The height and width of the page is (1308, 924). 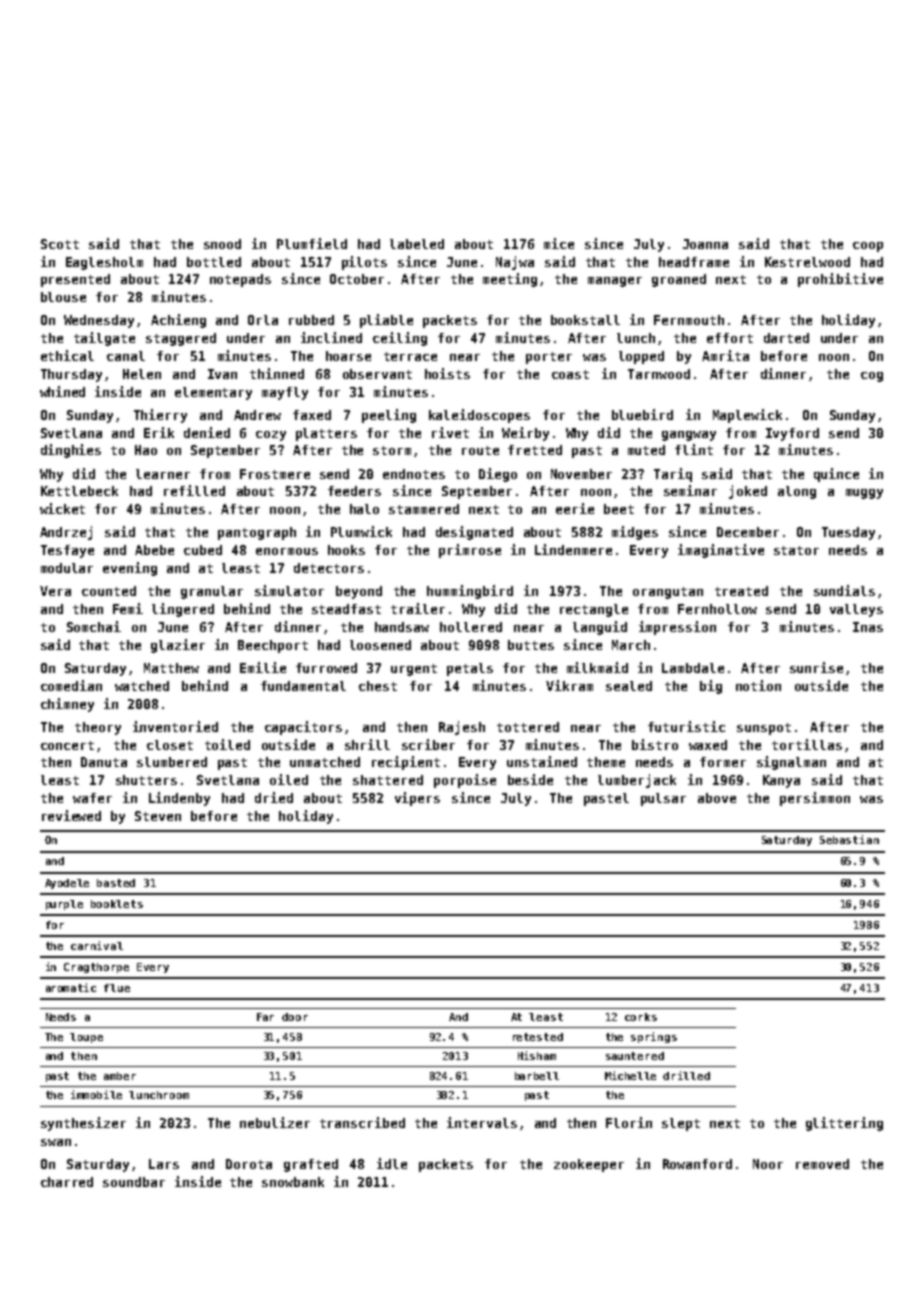 I want to click on Scott, so click(x=60, y=244).
